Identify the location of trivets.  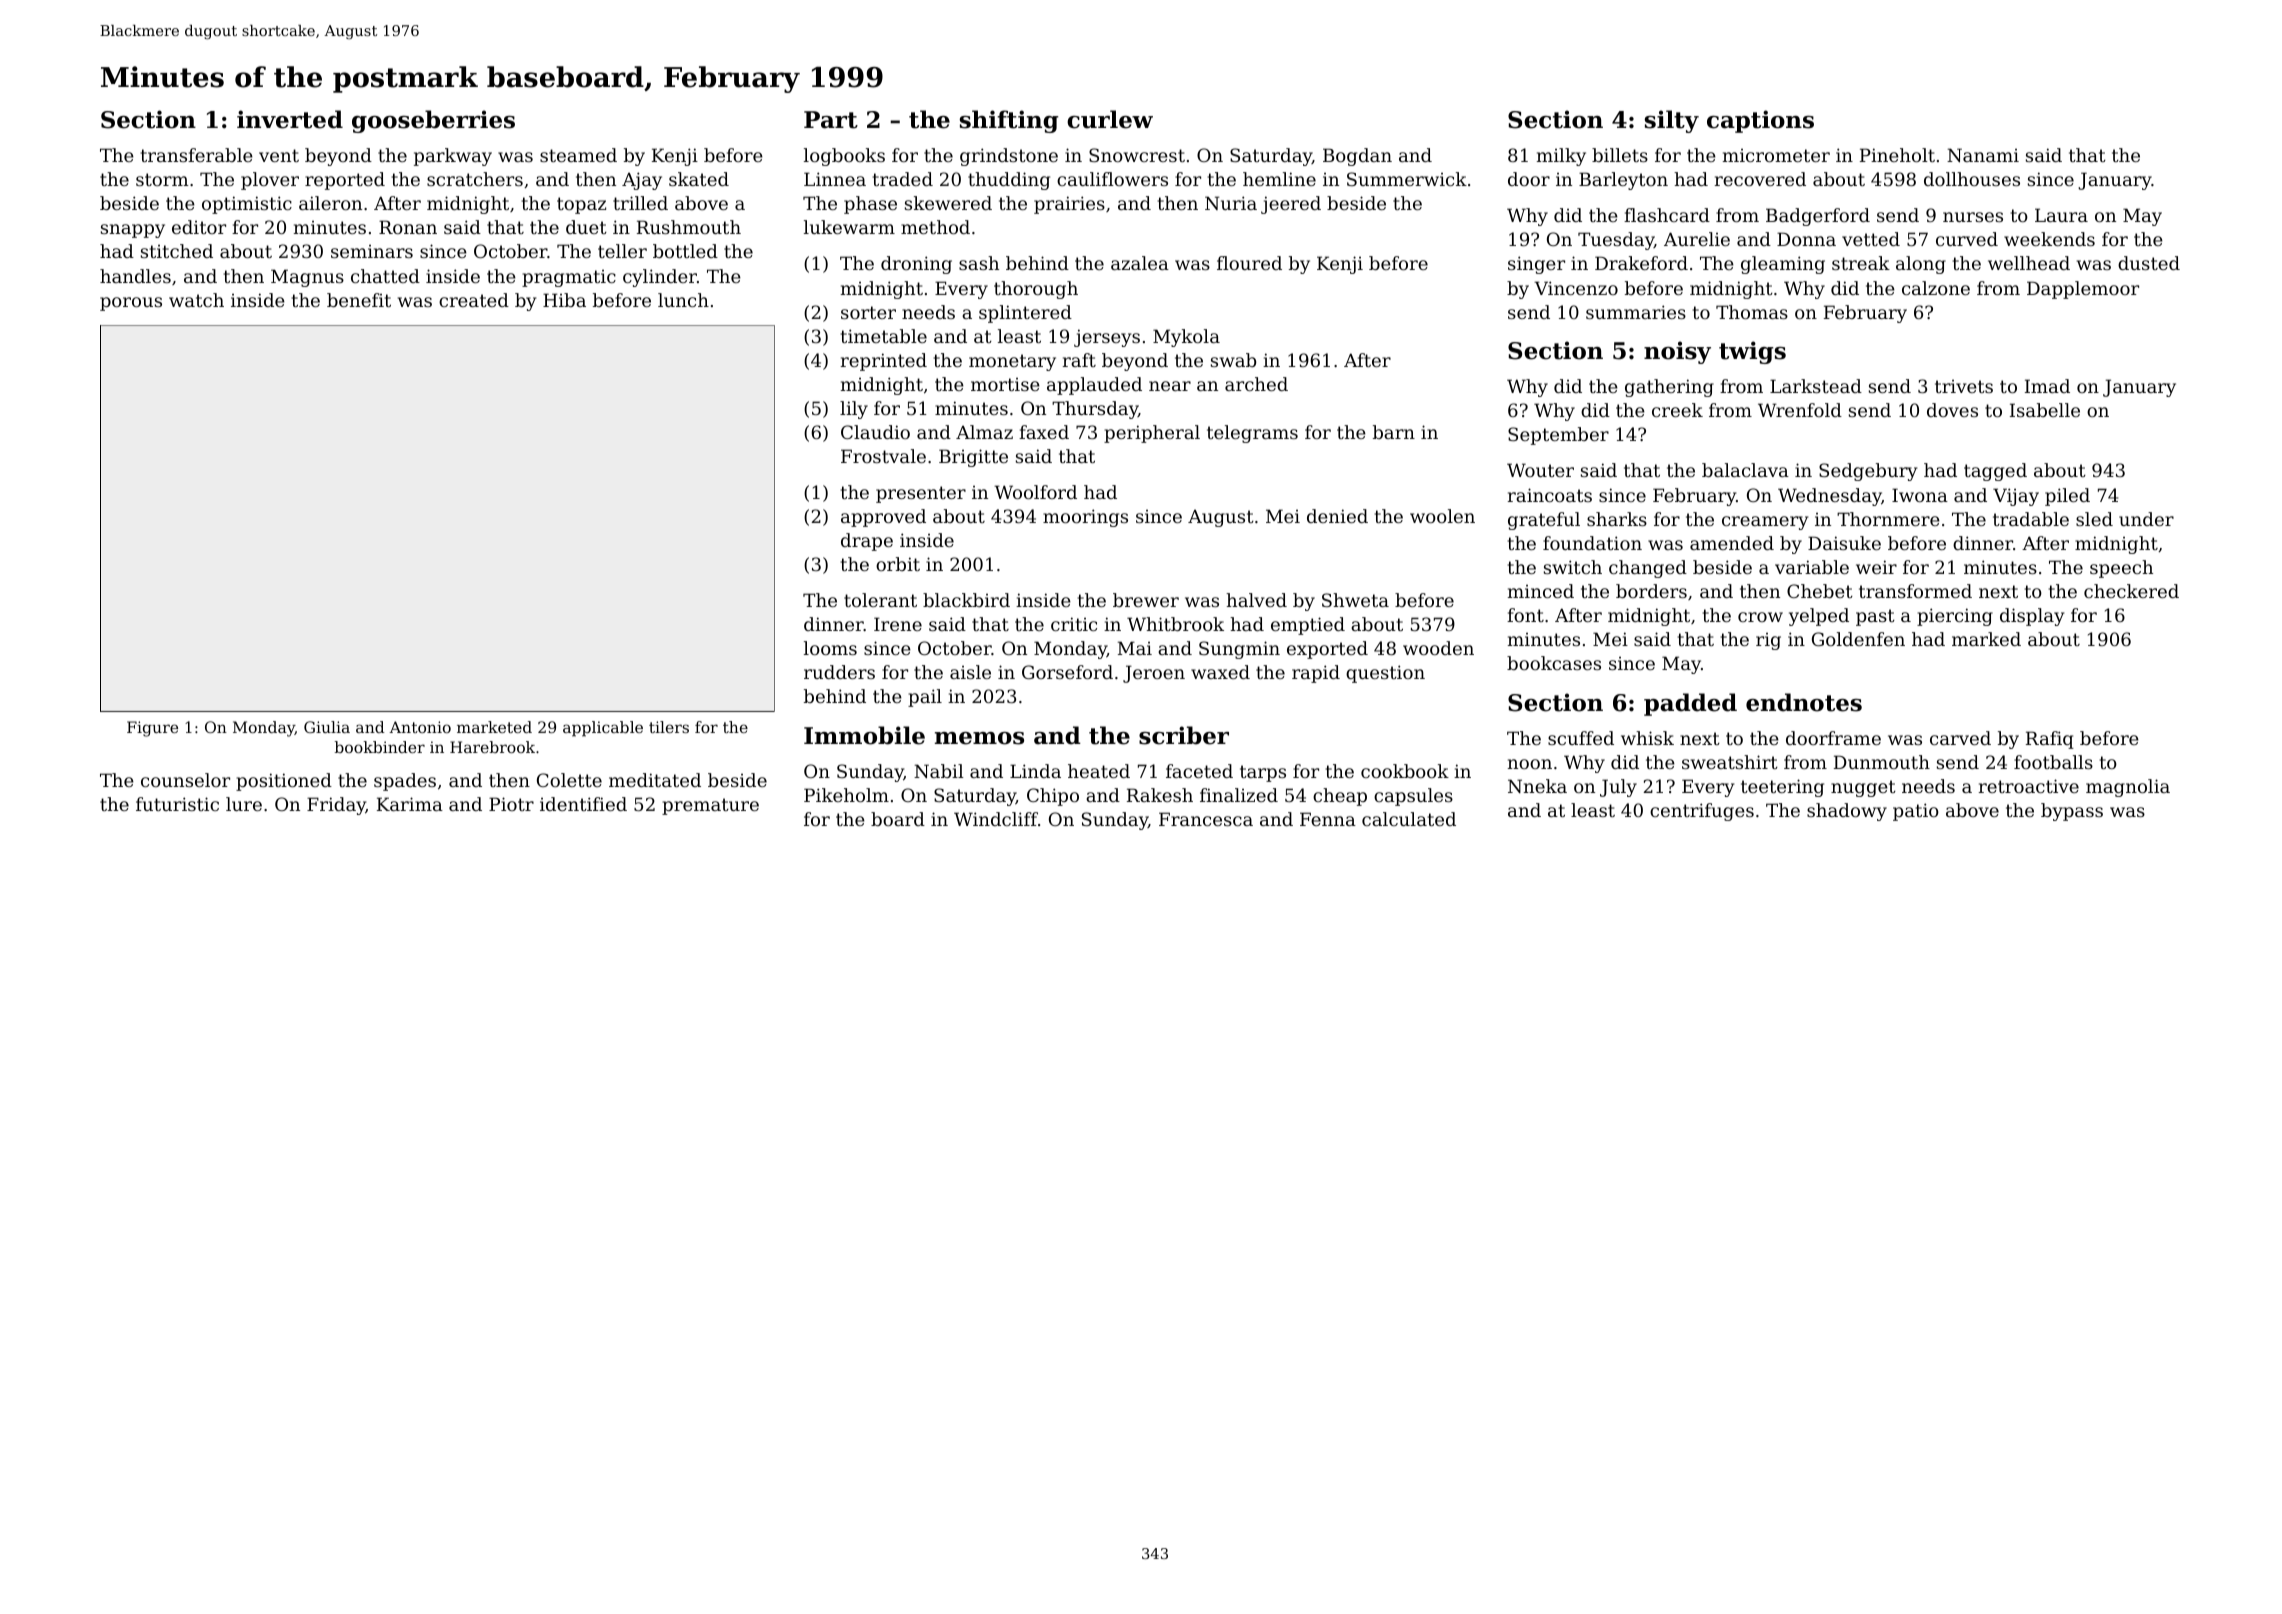
(1964, 386).
